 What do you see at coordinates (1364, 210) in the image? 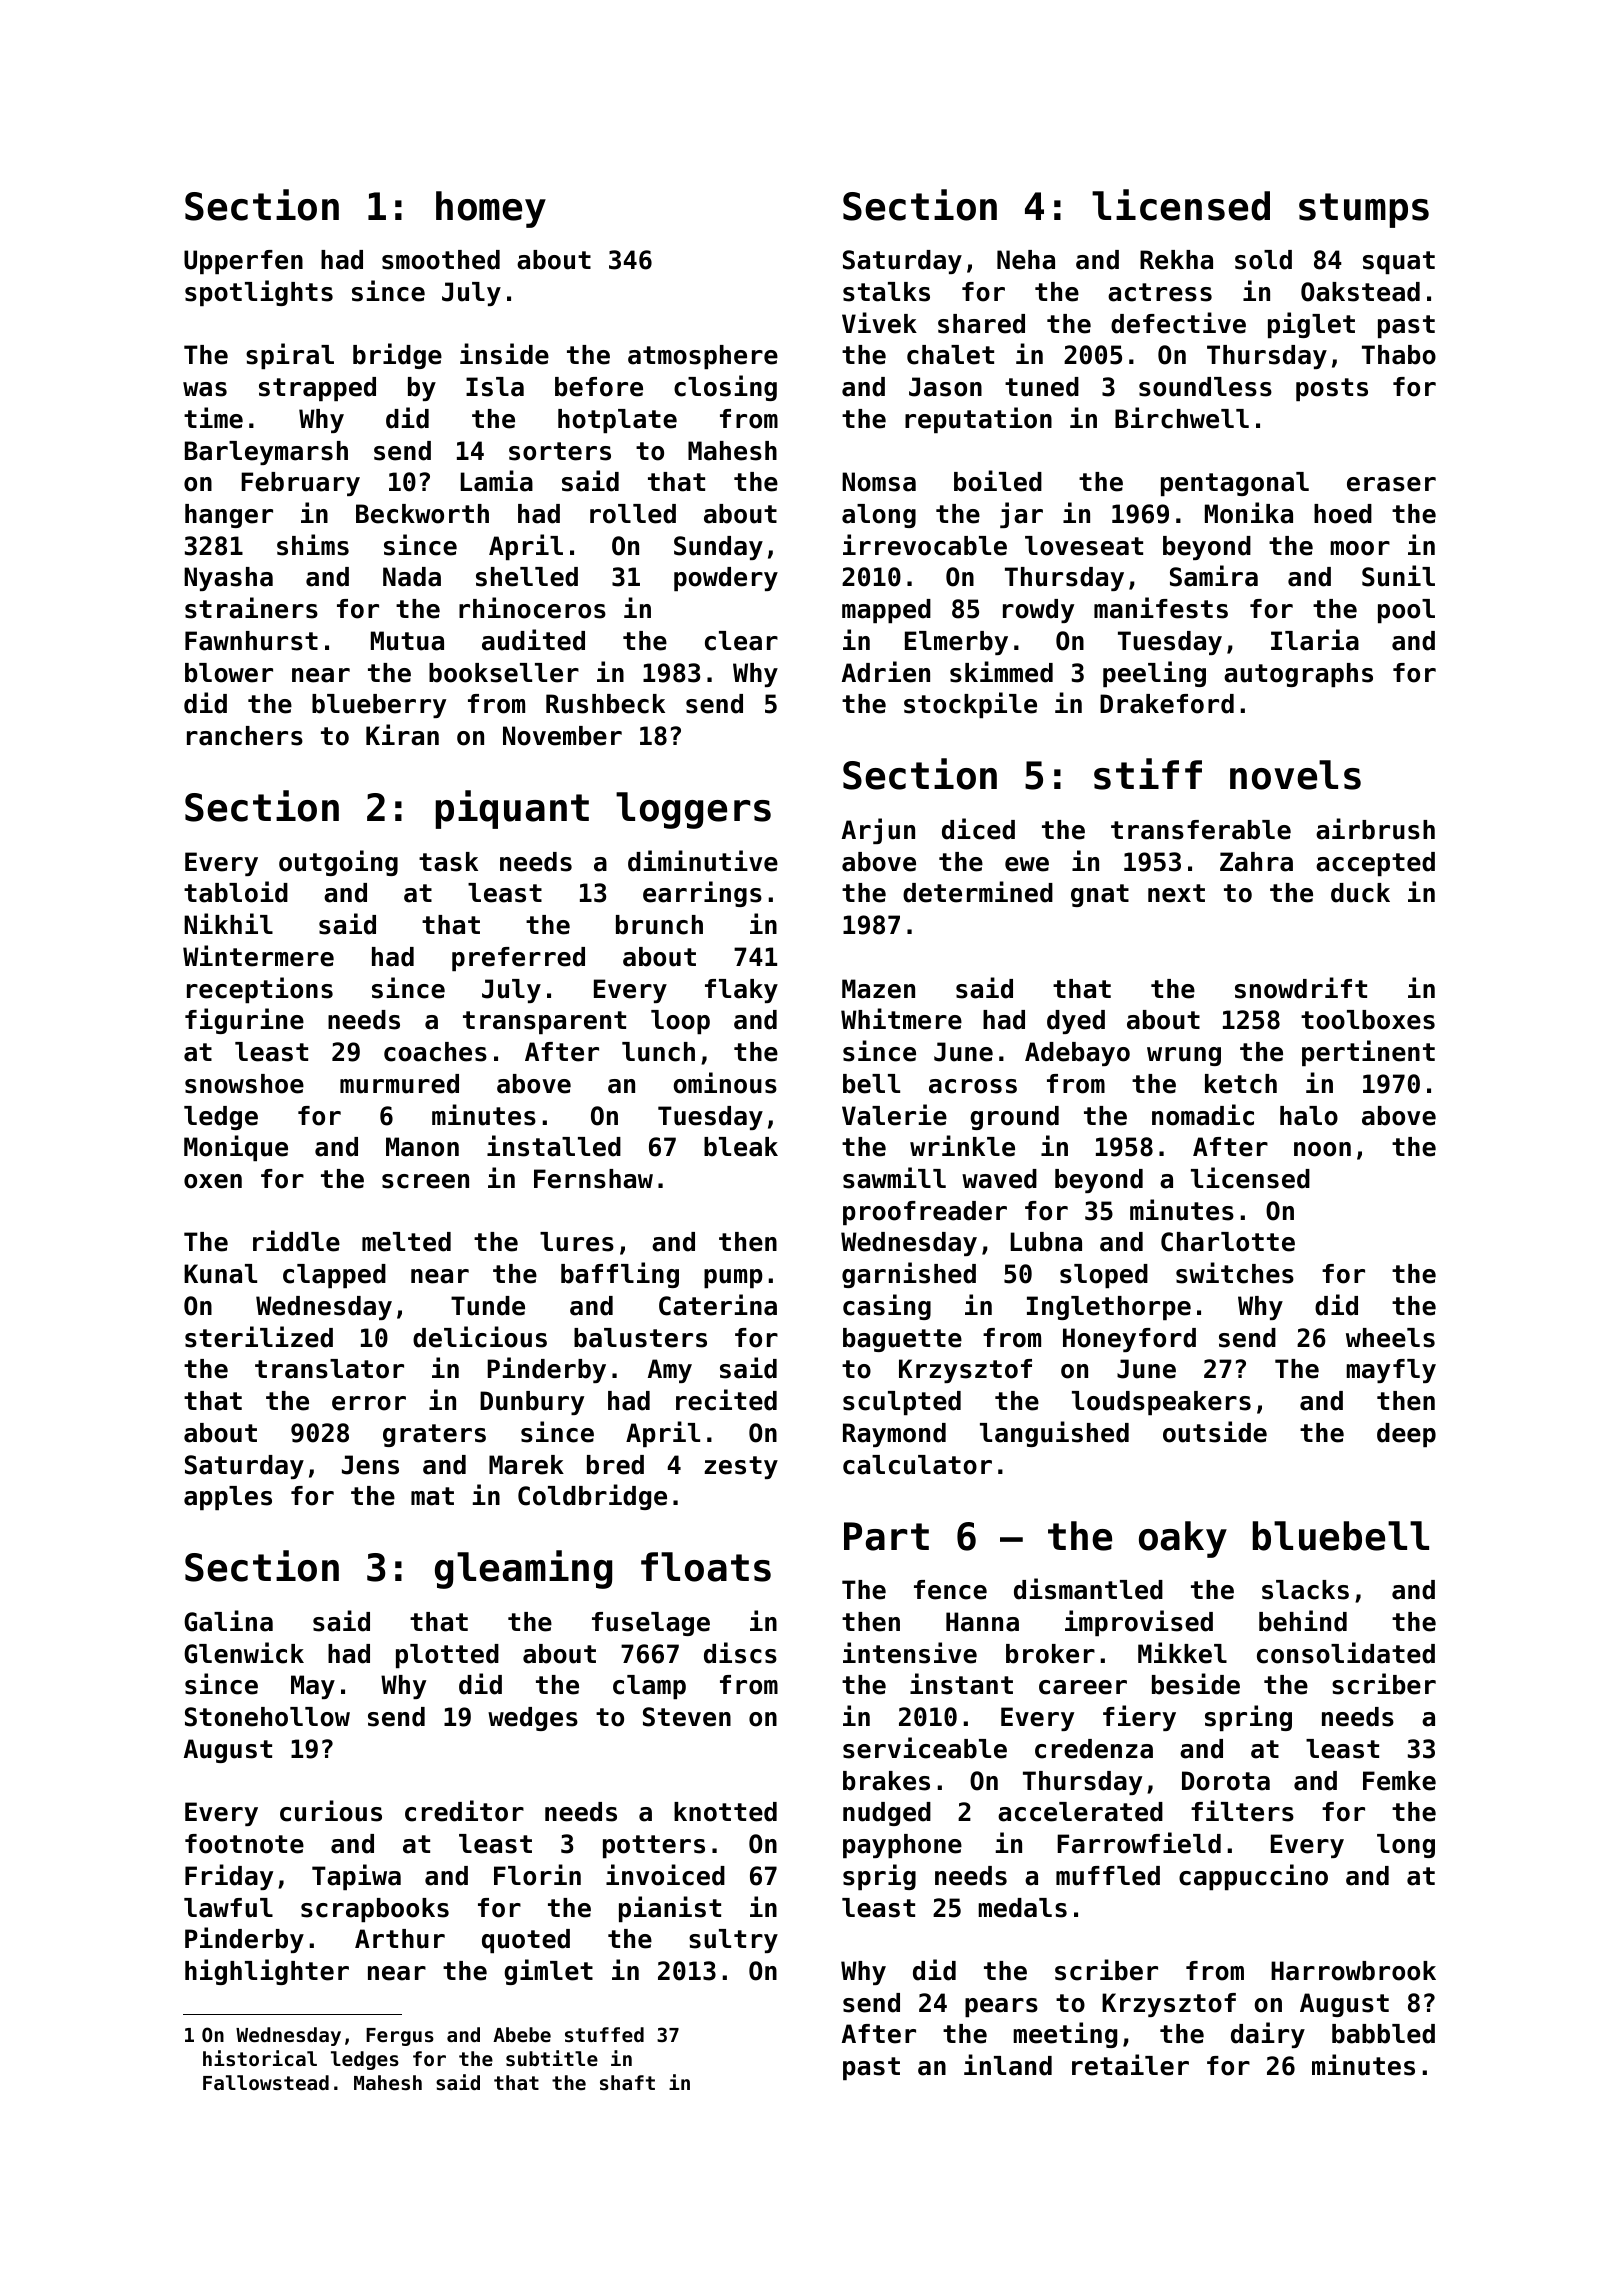
I see `stumps` at bounding box center [1364, 210].
